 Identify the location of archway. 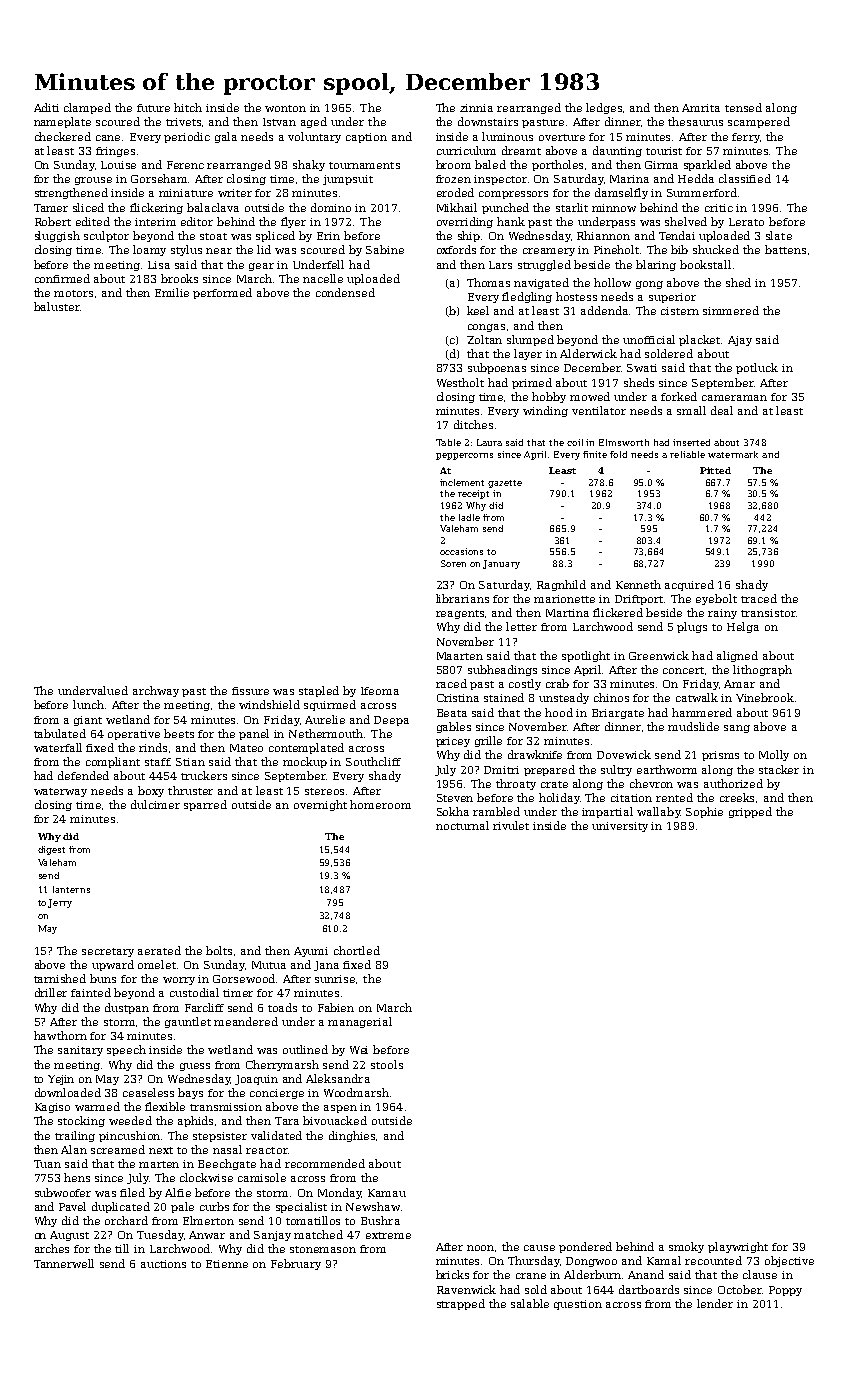
(156, 691).
